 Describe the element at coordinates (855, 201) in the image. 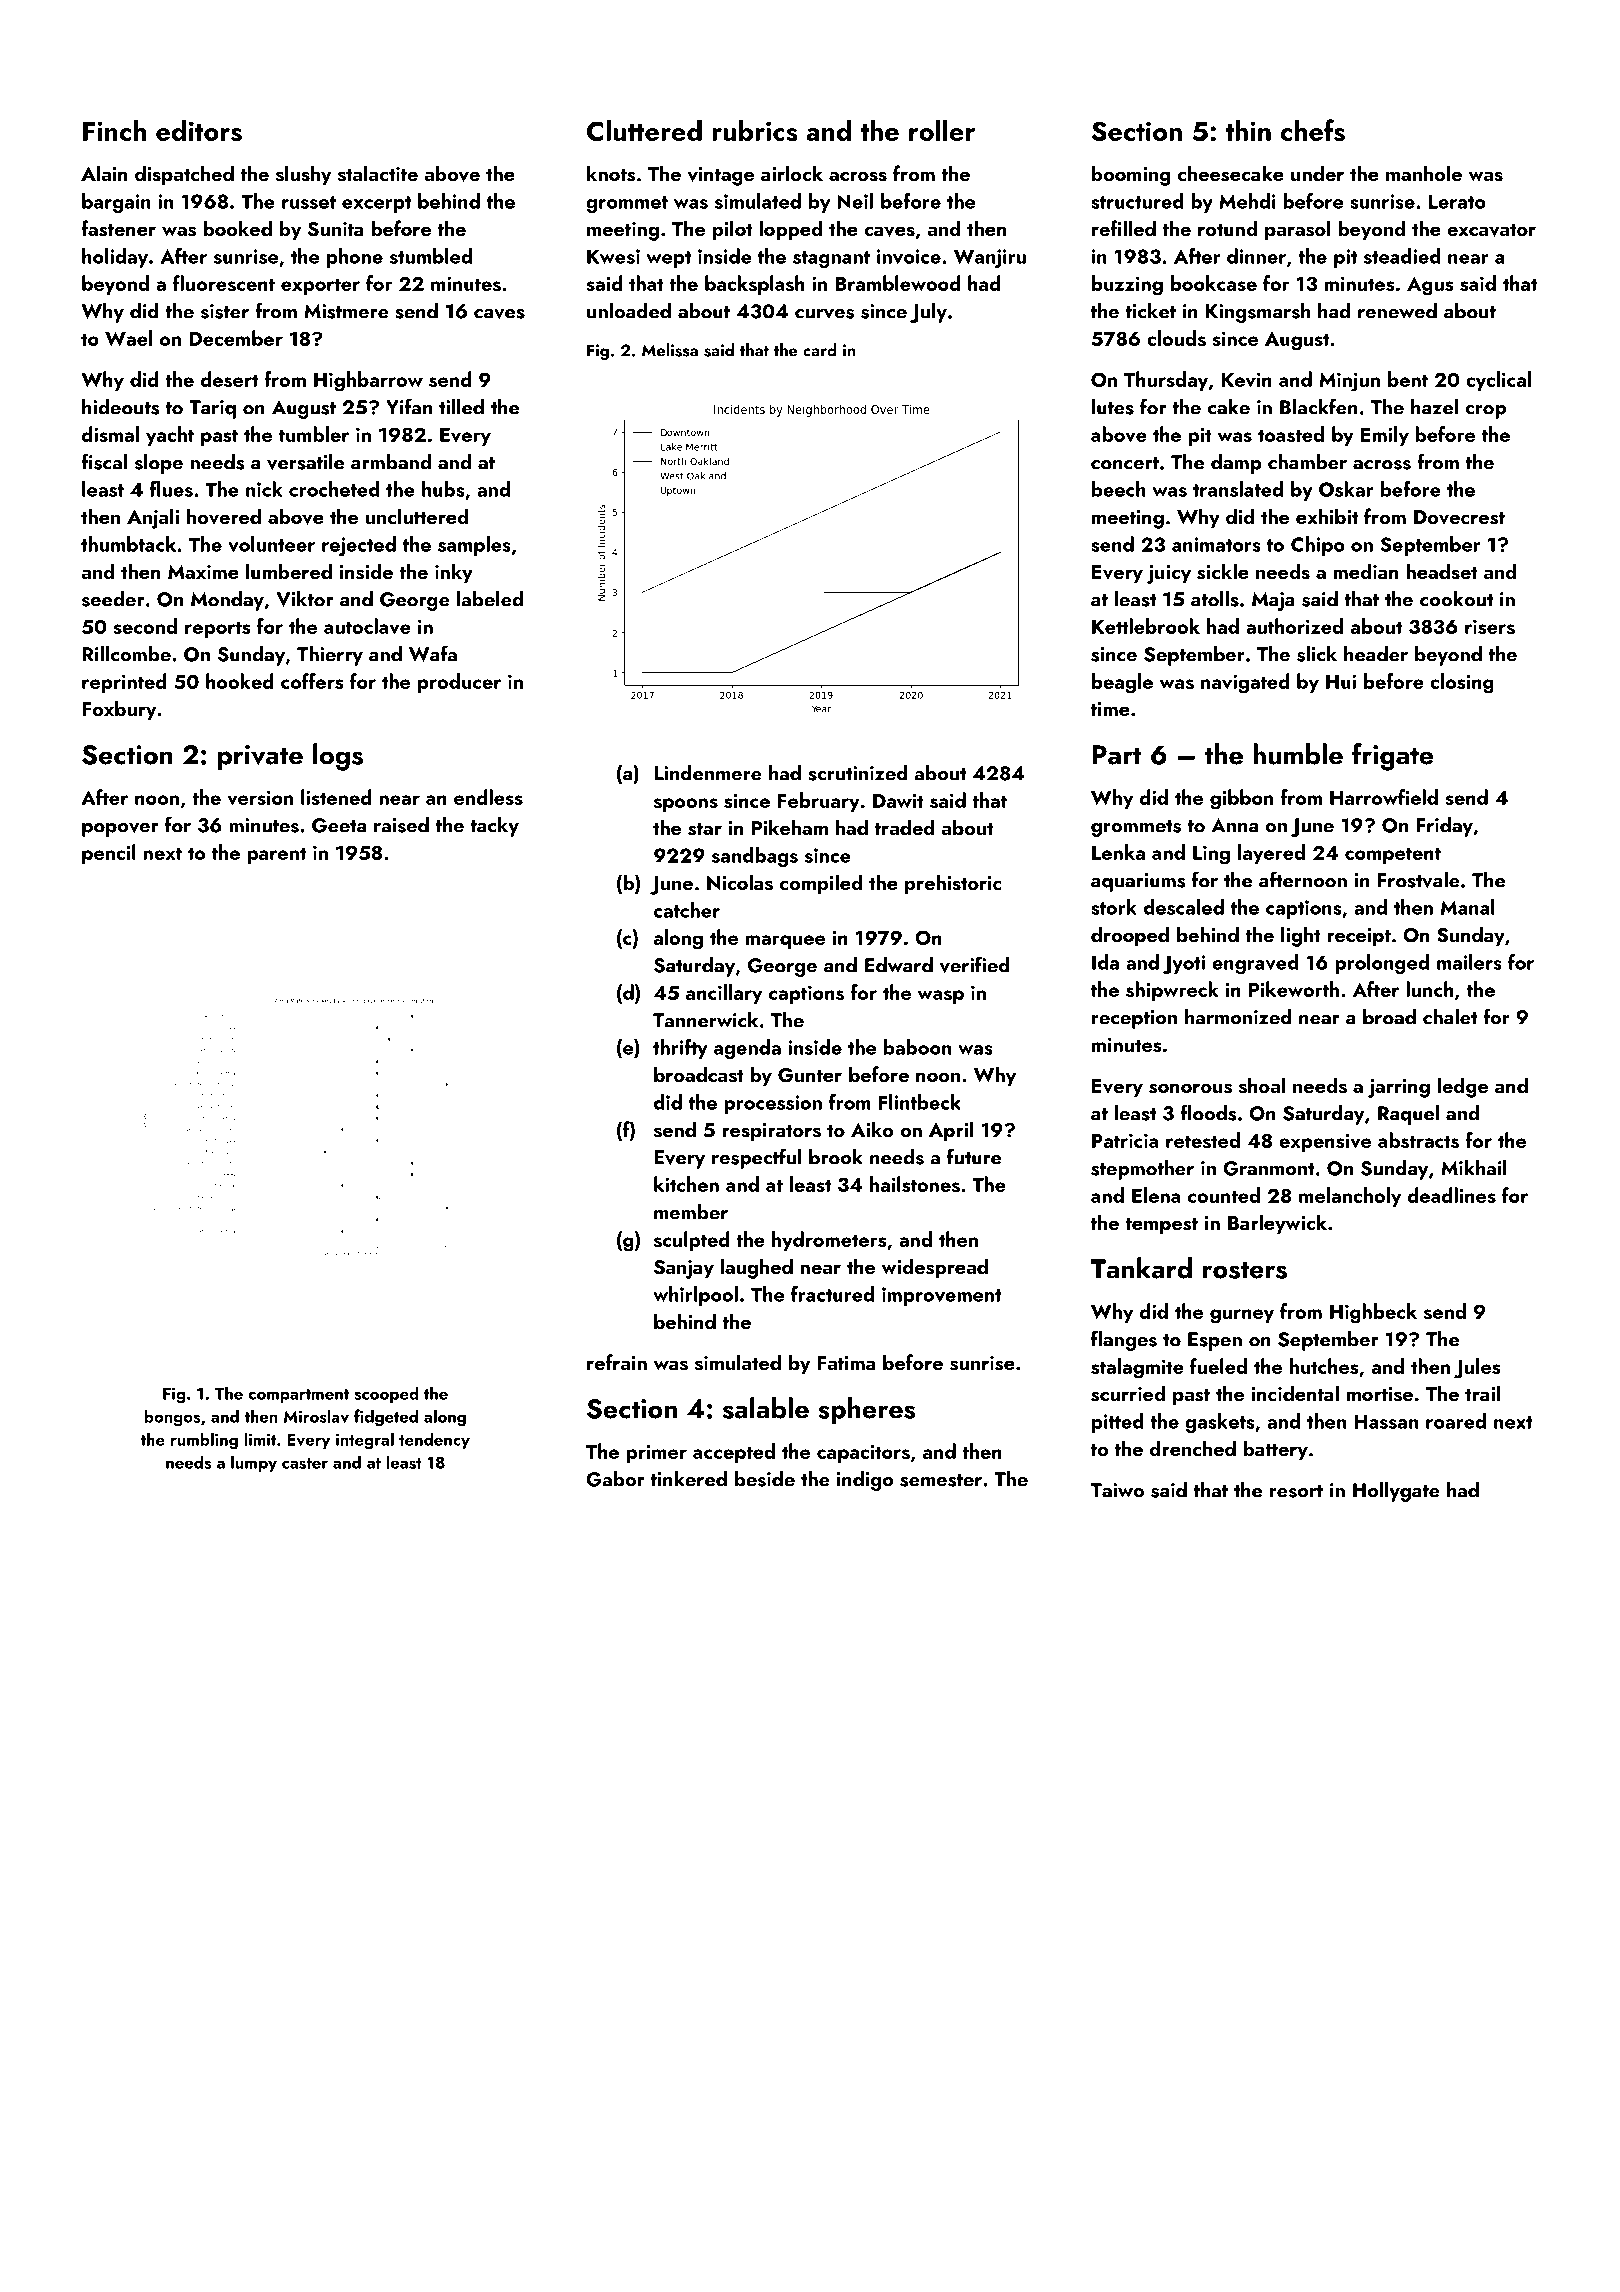

I see `Neil` at that location.
